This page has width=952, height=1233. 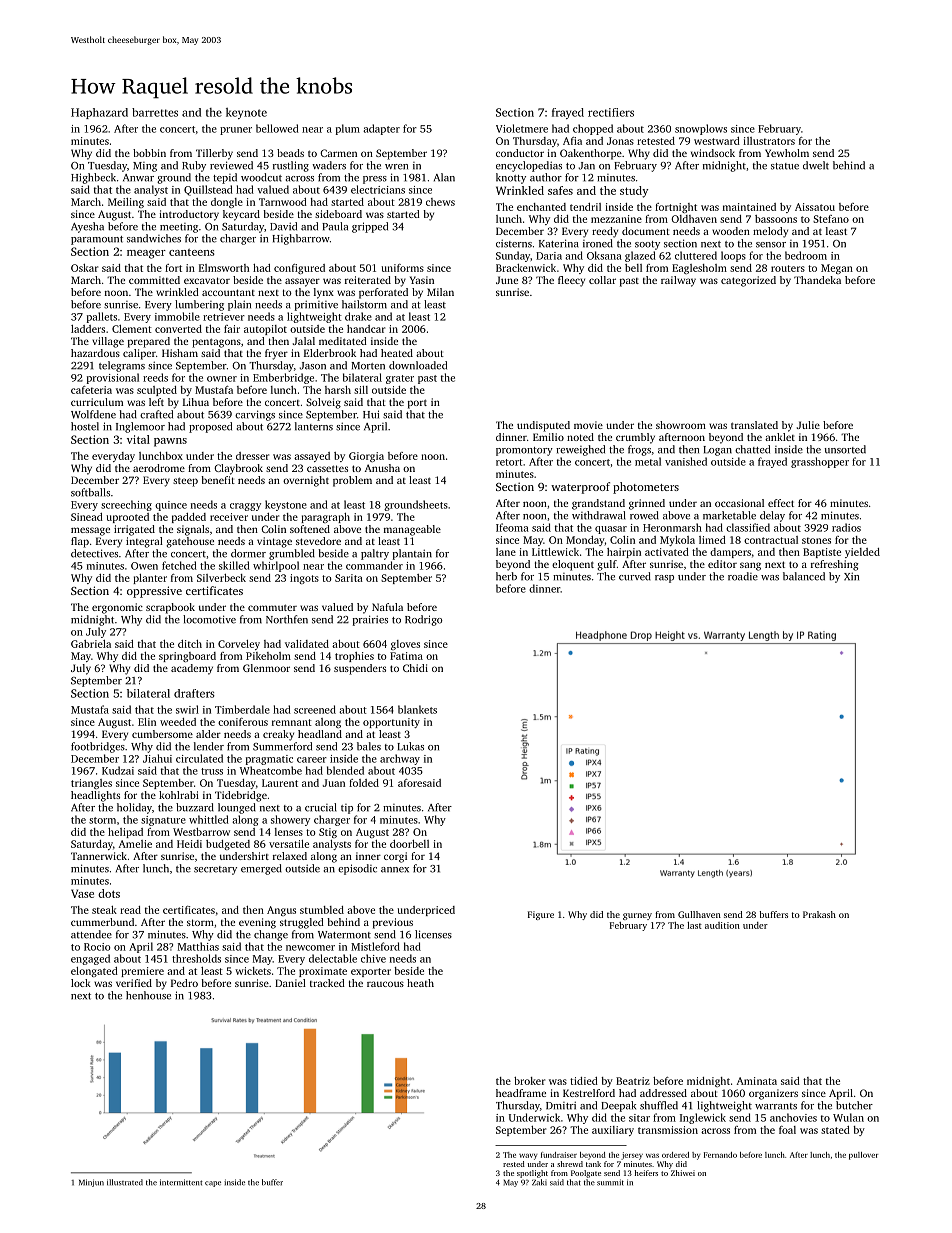 What do you see at coordinates (635, 438) in the page?
I see `crumbly` at bounding box center [635, 438].
